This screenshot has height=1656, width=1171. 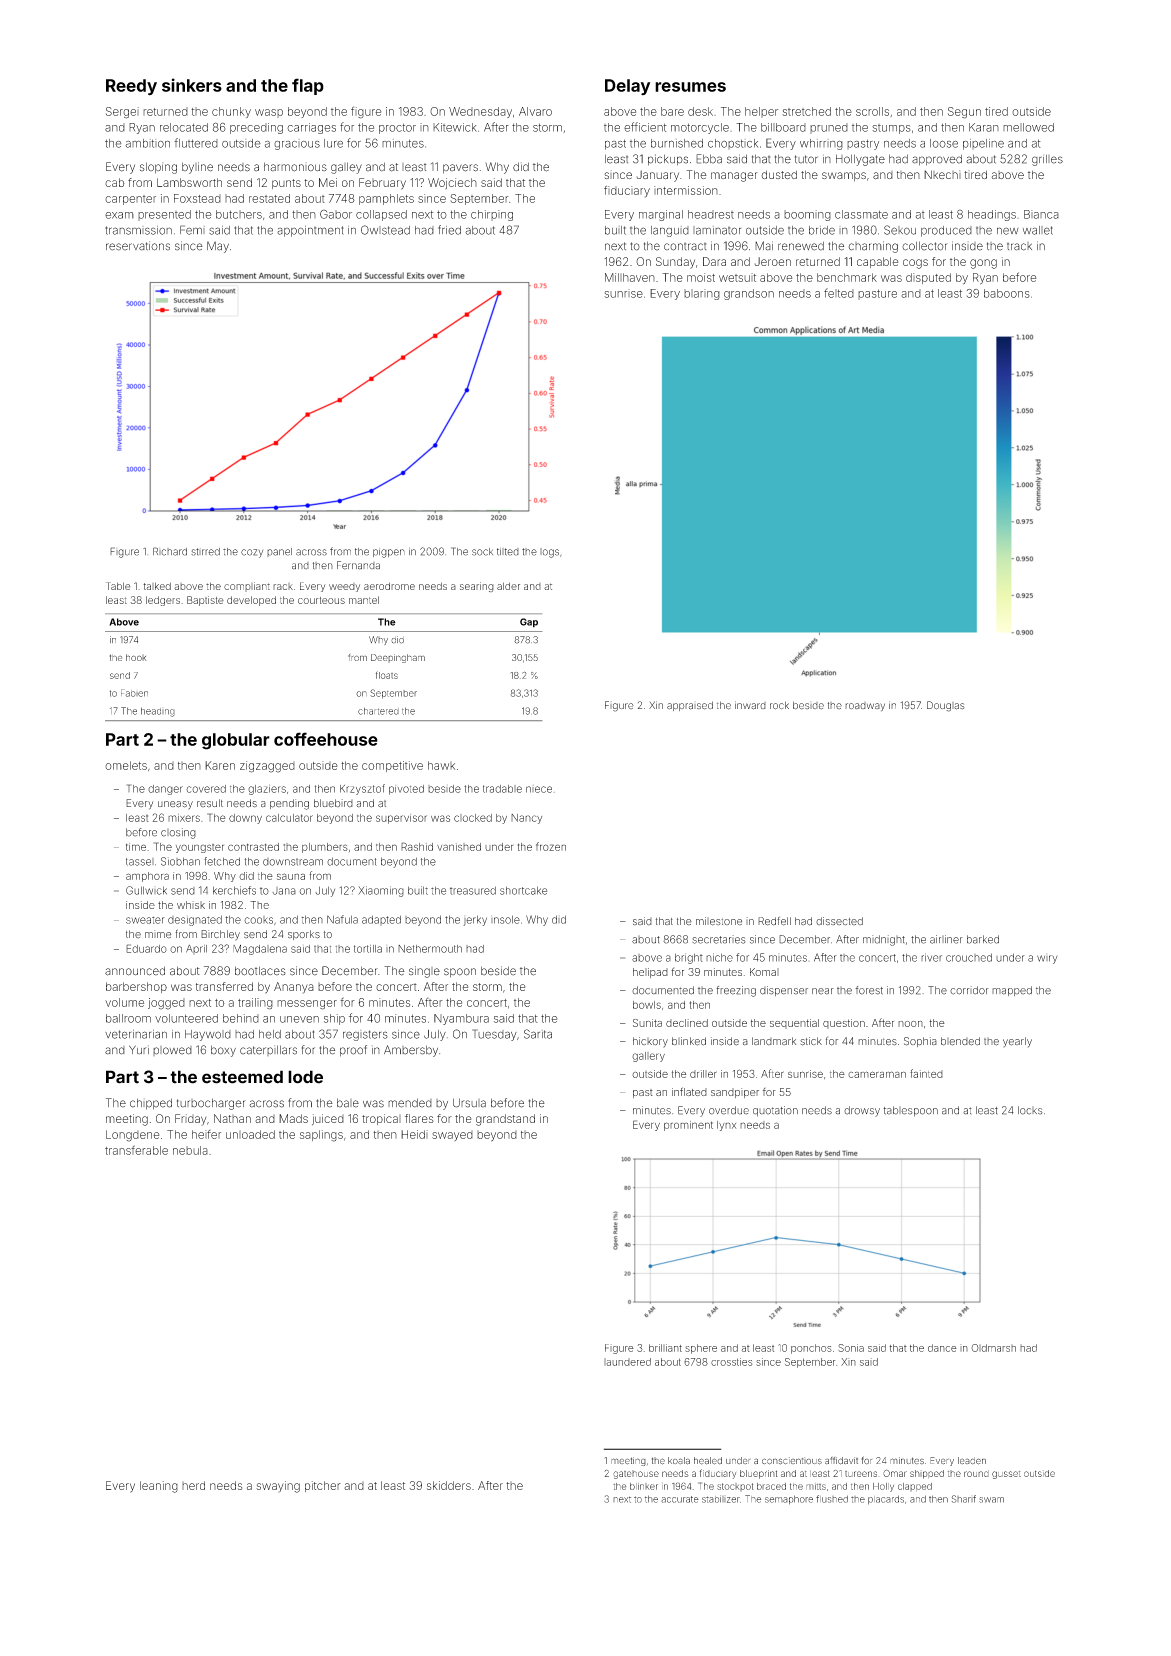 What do you see at coordinates (964, 113) in the screenshot?
I see `Segun` at bounding box center [964, 113].
